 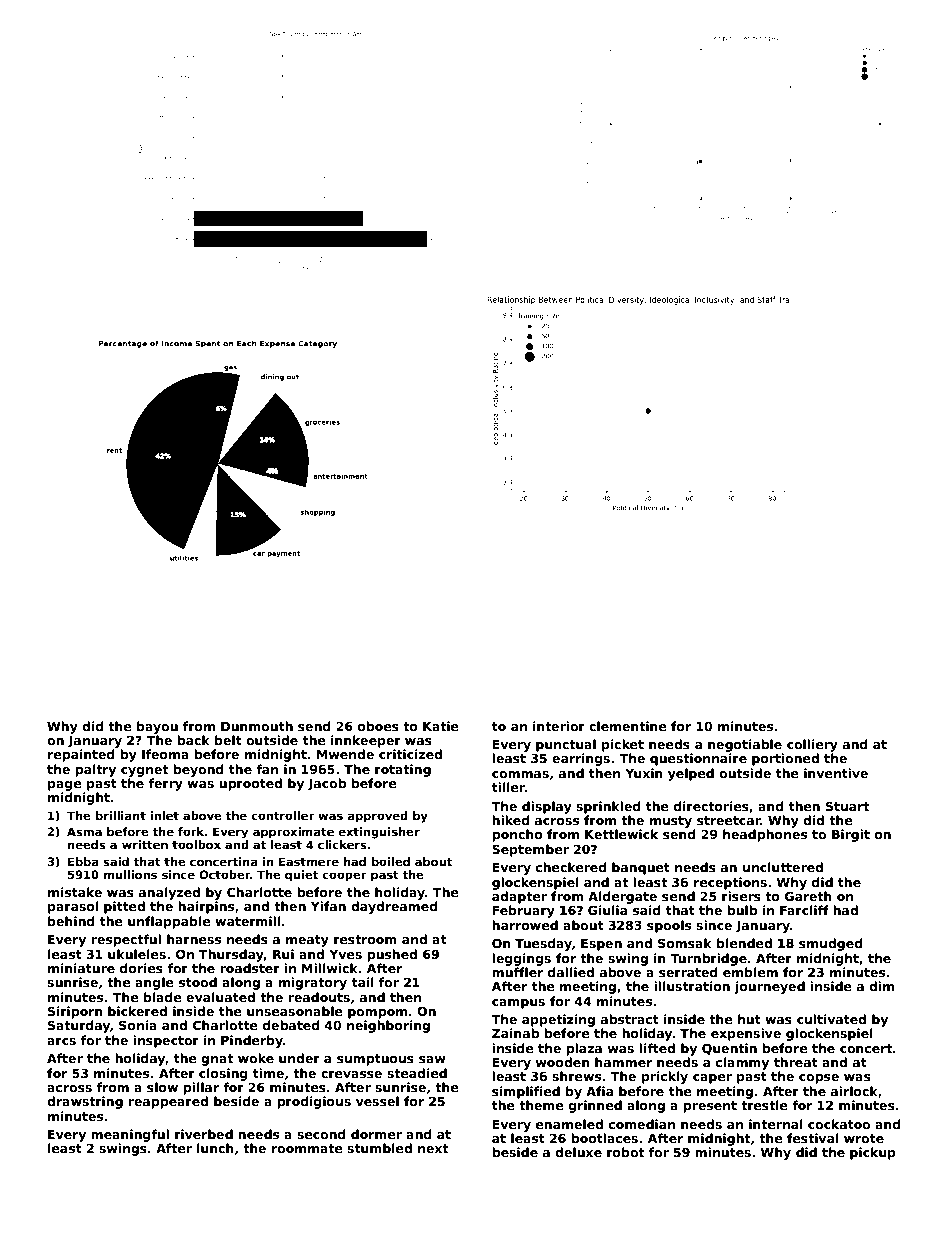 I want to click on Farcliff, so click(x=804, y=910).
